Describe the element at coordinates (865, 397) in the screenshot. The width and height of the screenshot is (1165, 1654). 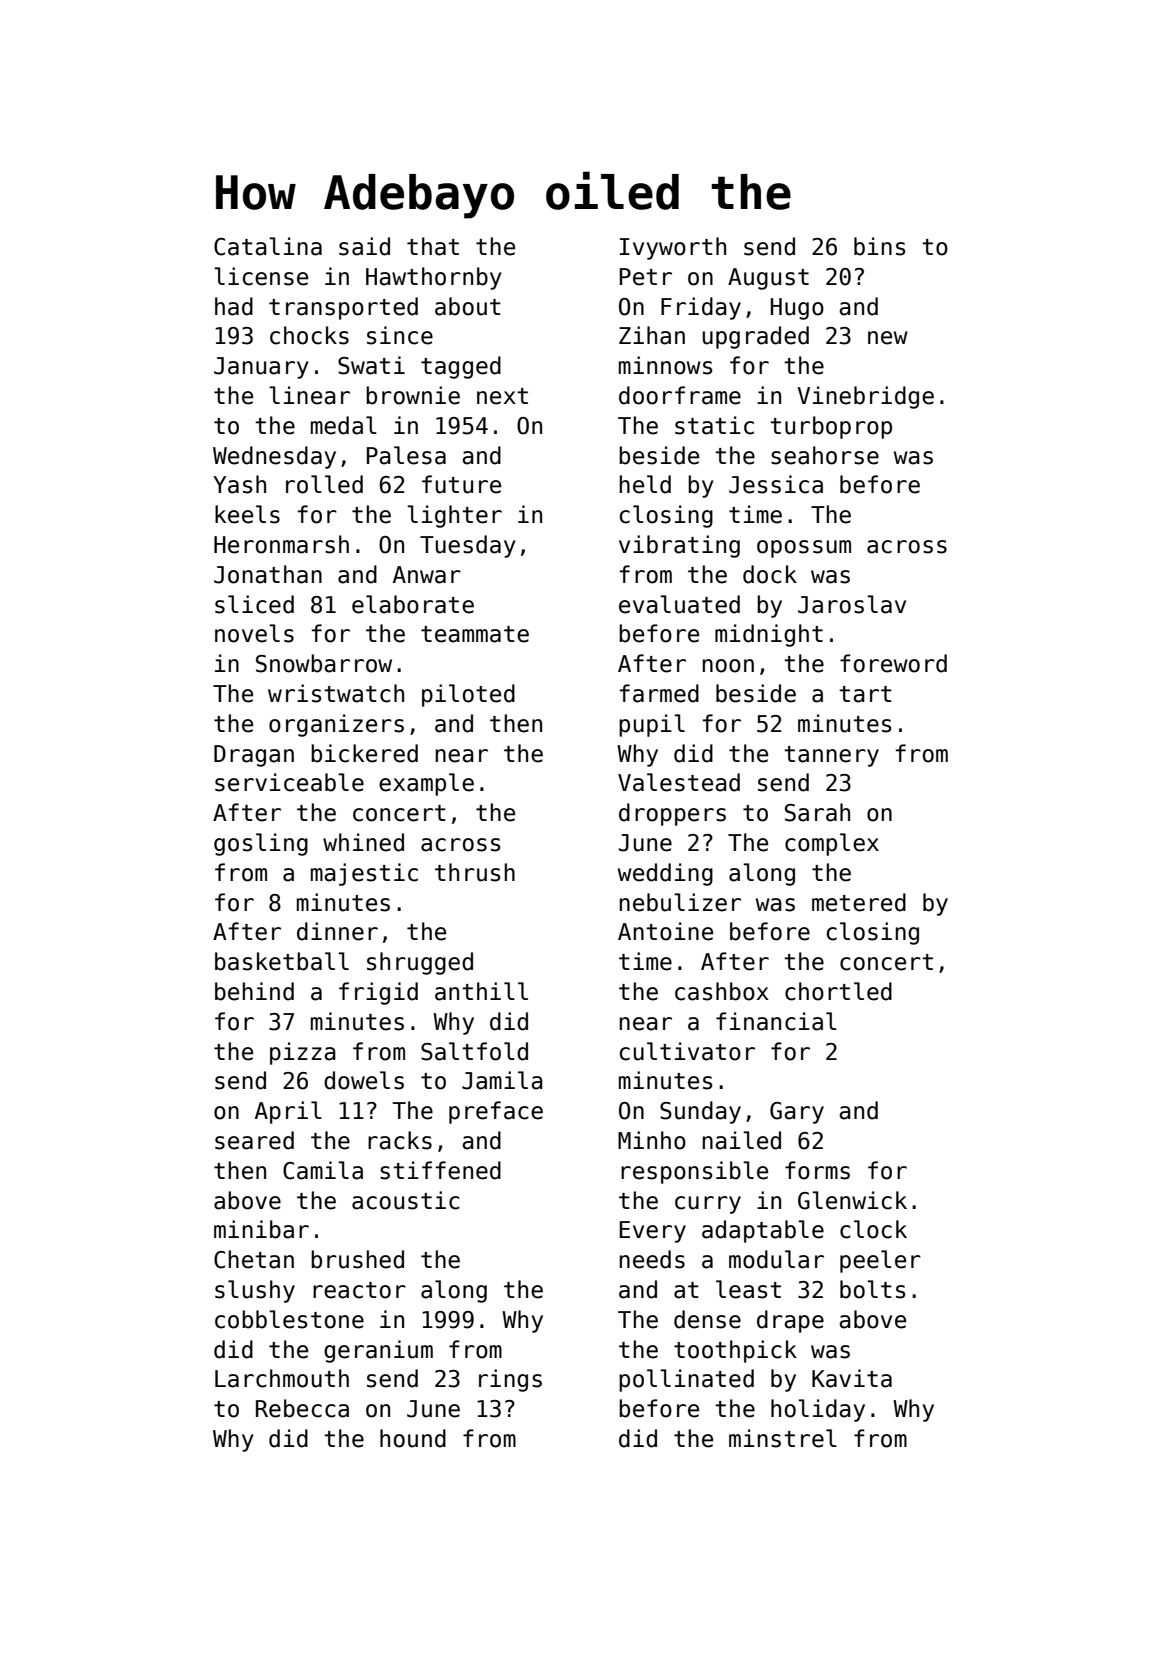
I see `Vinebridge` at that location.
